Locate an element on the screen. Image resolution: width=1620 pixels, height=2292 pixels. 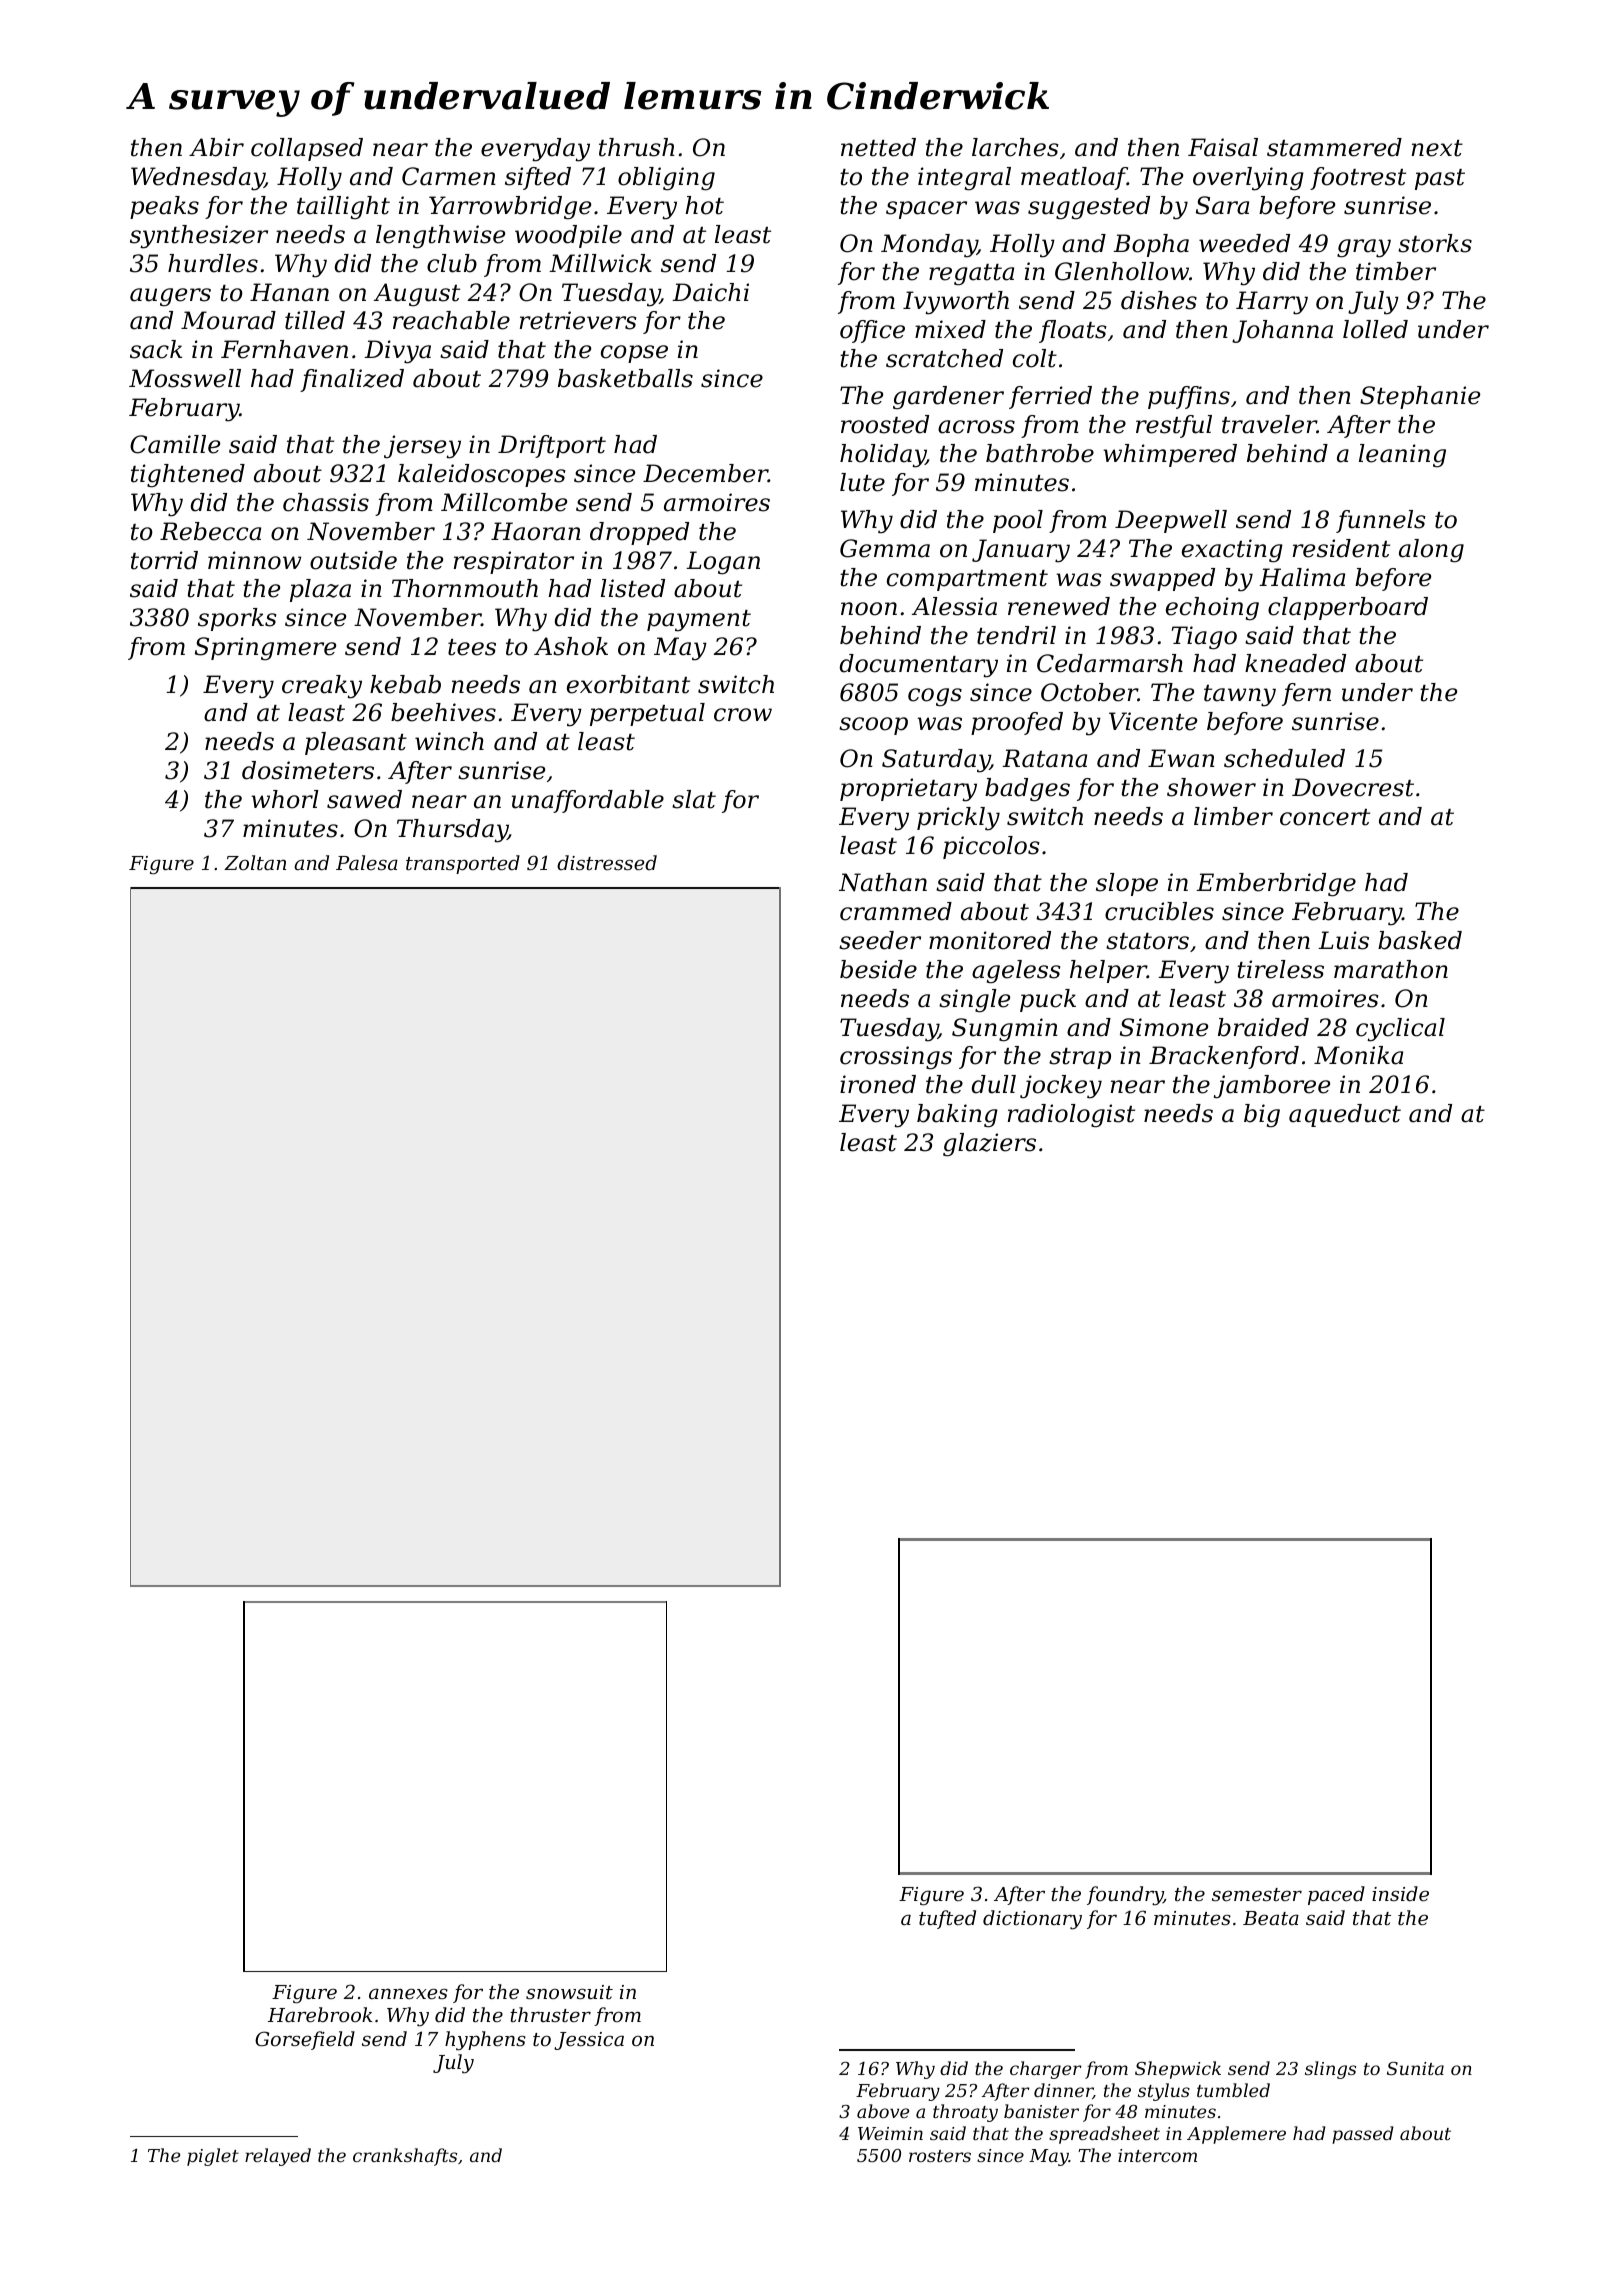
Dovecrest is located at coordinates (1353, 787).
